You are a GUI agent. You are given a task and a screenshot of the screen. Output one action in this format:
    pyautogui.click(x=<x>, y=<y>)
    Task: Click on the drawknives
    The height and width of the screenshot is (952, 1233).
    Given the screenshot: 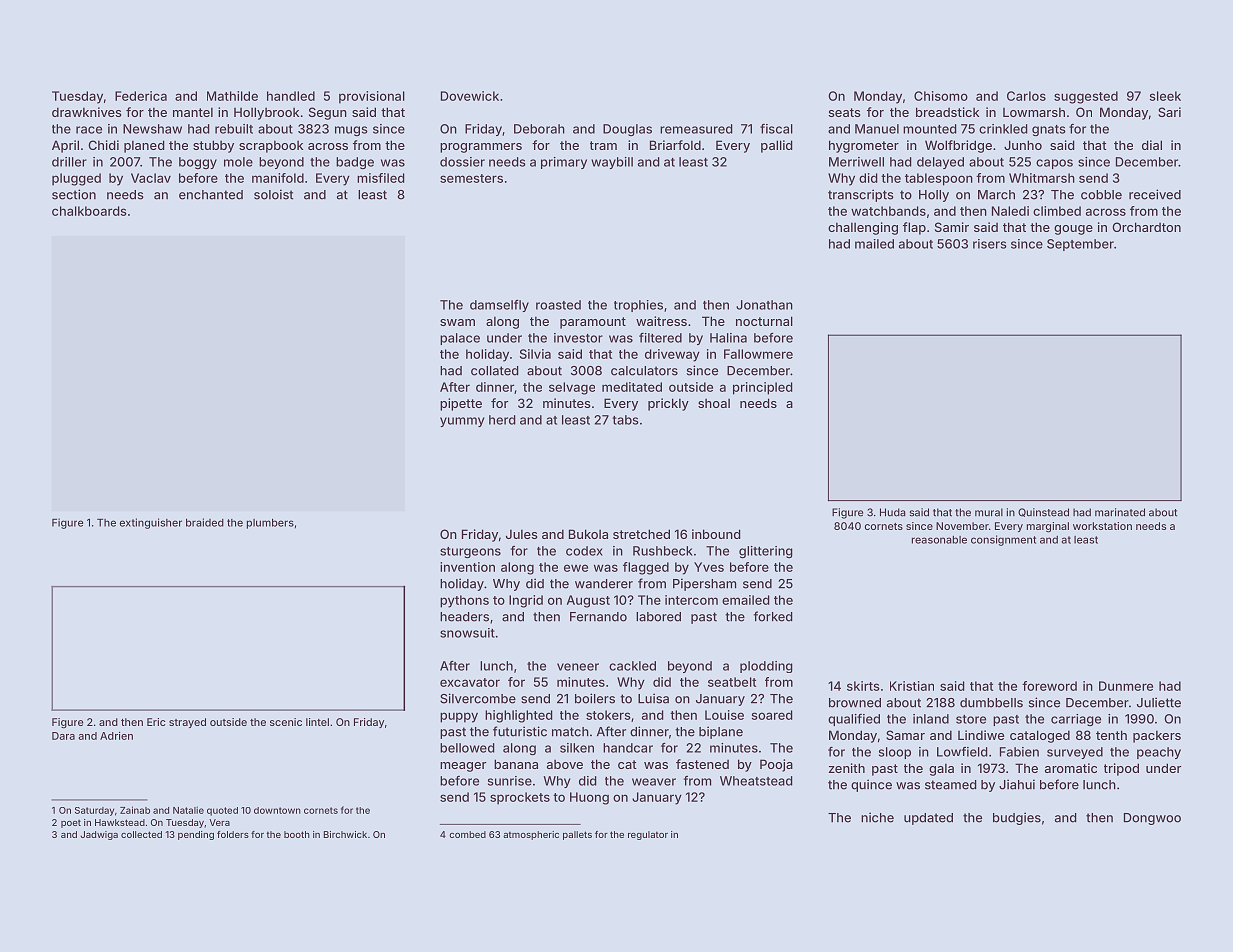 What is the action you would take?
    pyautogui.click(x=86, y=112)
